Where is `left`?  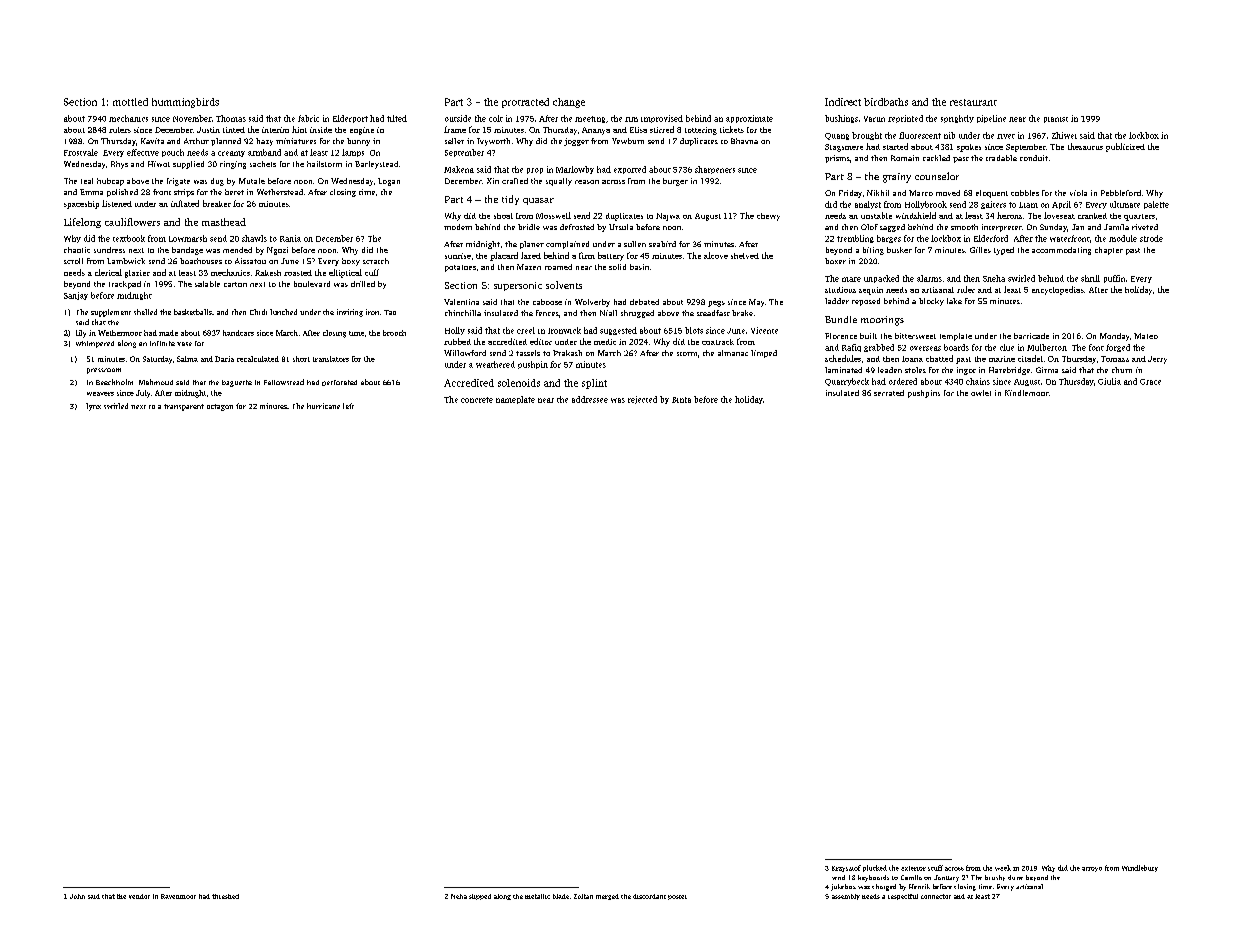
left is located at coordinates (348, 406).
